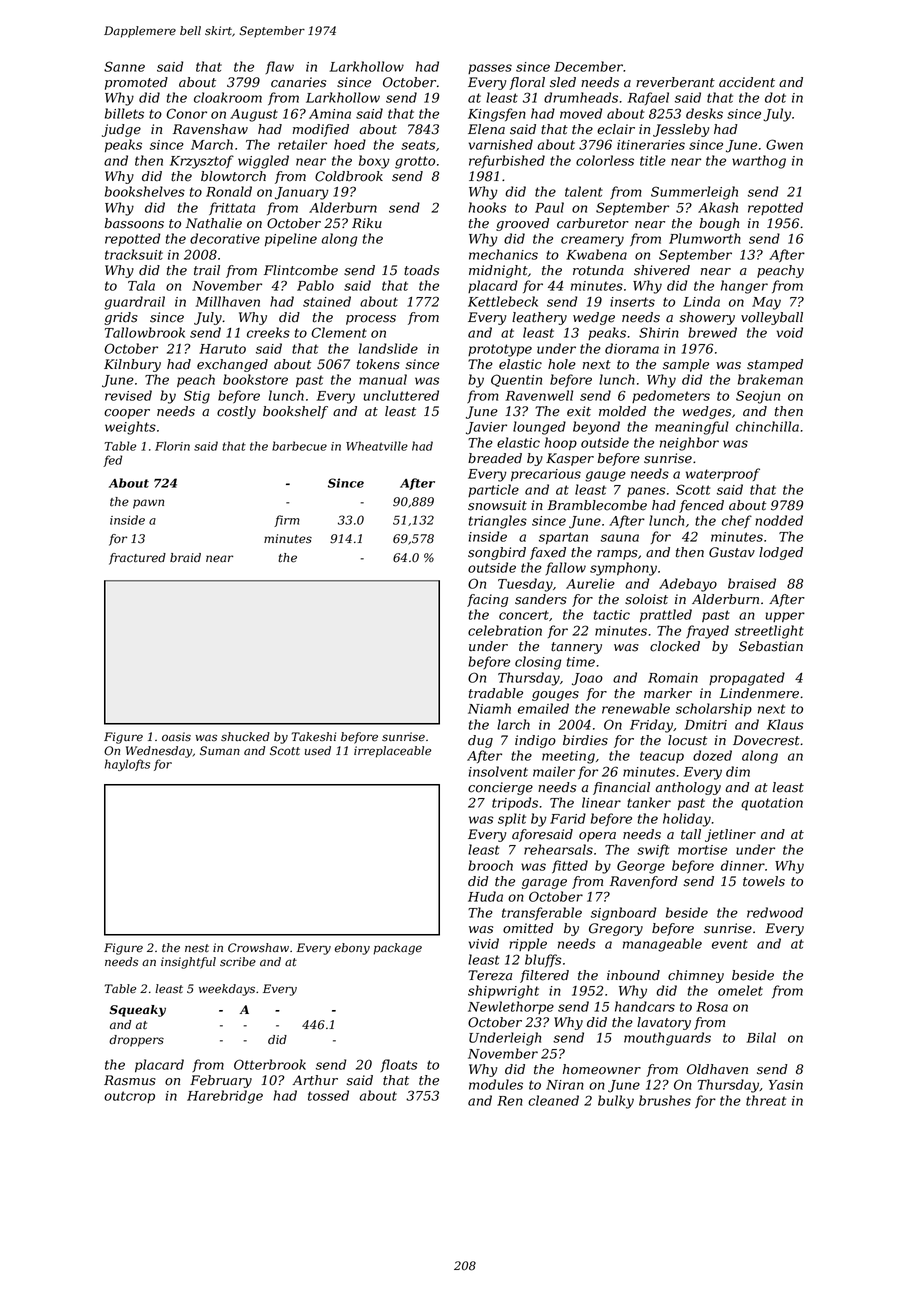 This screenshot has height=1316, width=908. Describe the element at coordinates (398, 1065) in the screenshot. I see `floats` at that location.
